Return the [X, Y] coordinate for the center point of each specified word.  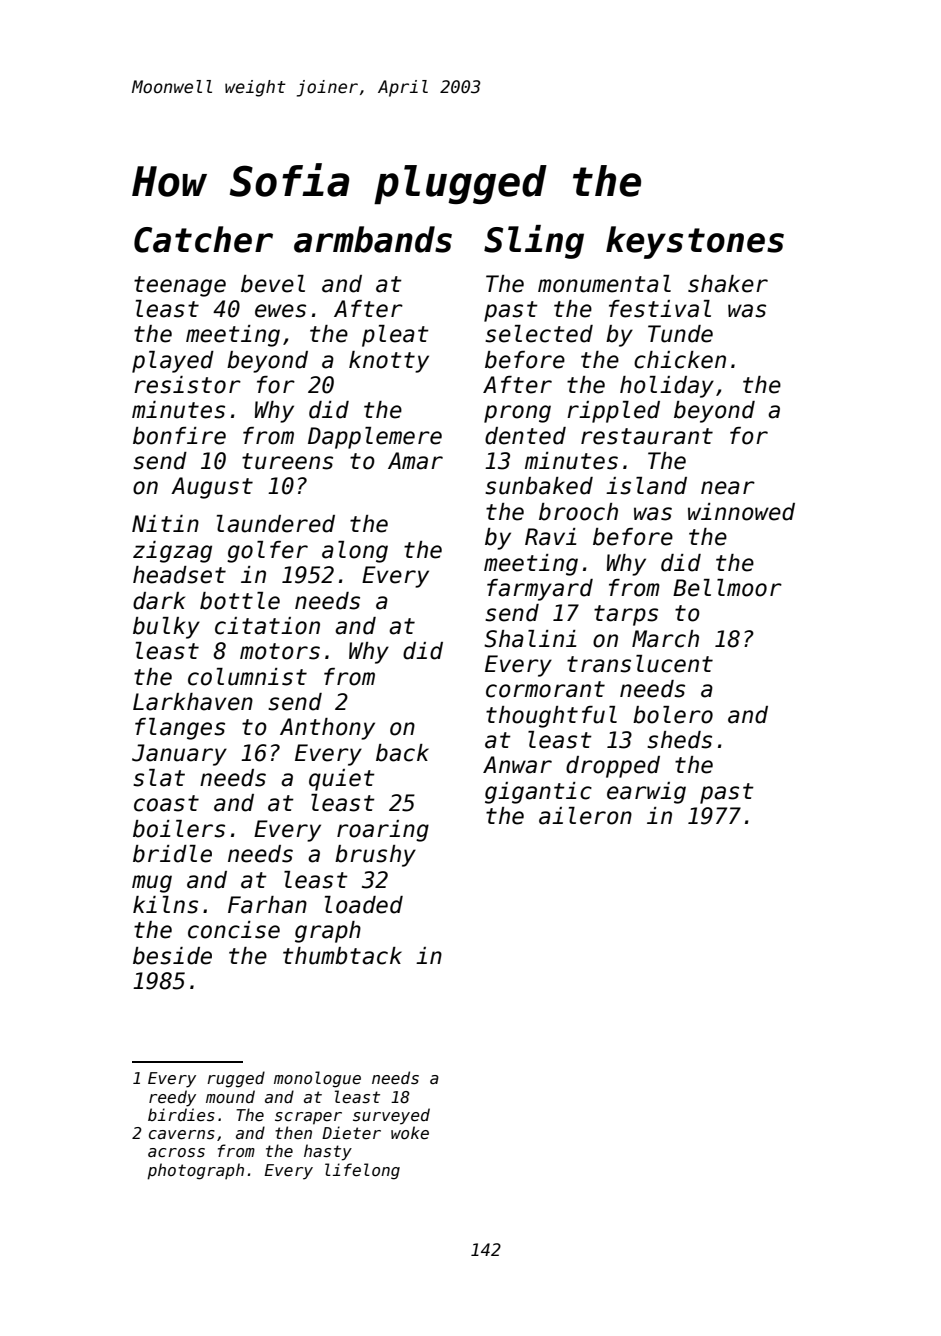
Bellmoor [727, 588]
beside [172, 956]
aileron [585, 816]
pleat [395, 336]
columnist [247, 677]
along [355, 552]
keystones [695, 242]
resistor [187, 385]
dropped [613, 767]
